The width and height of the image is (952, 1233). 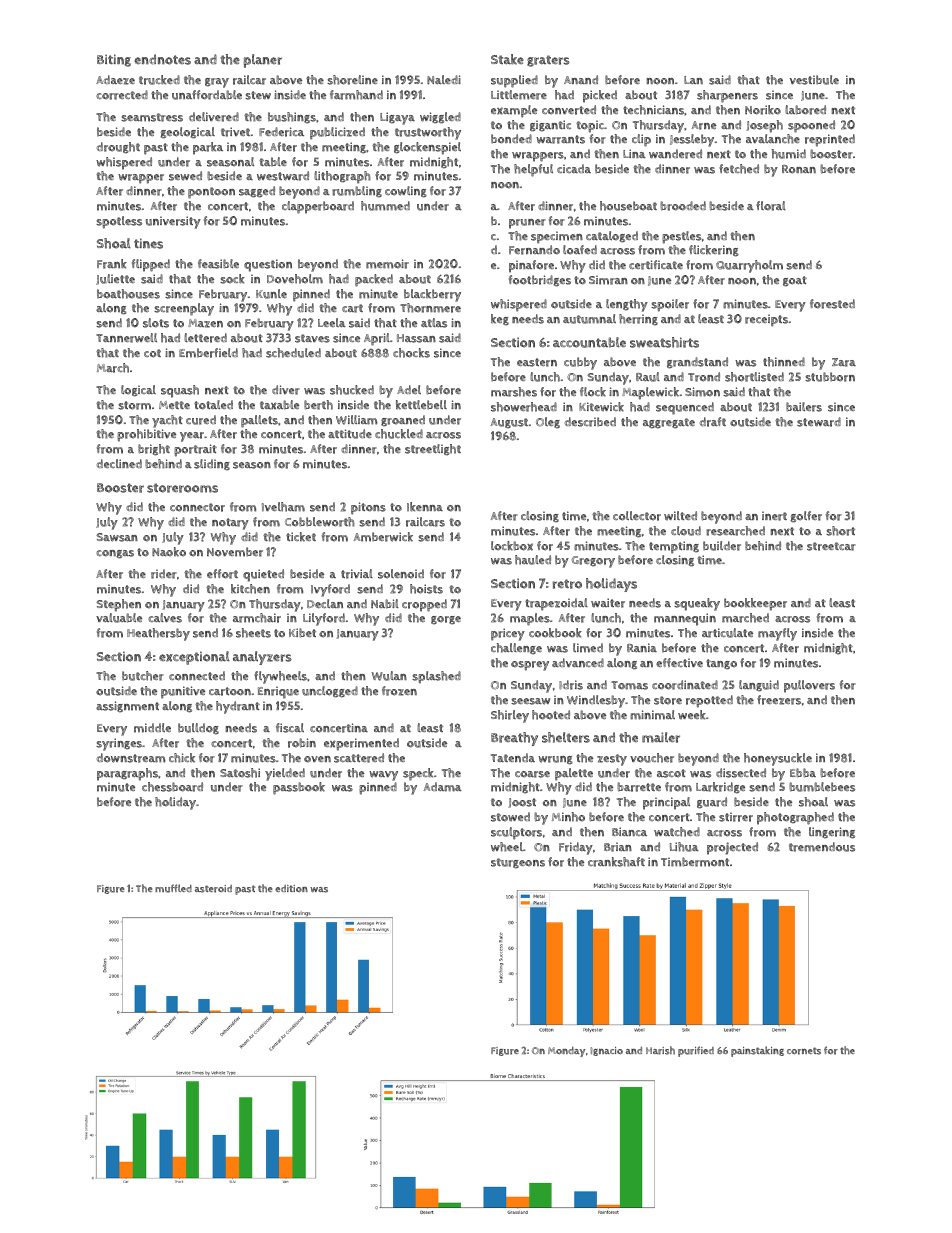 I want to click on sculptors, so click(x=516, y=833).
